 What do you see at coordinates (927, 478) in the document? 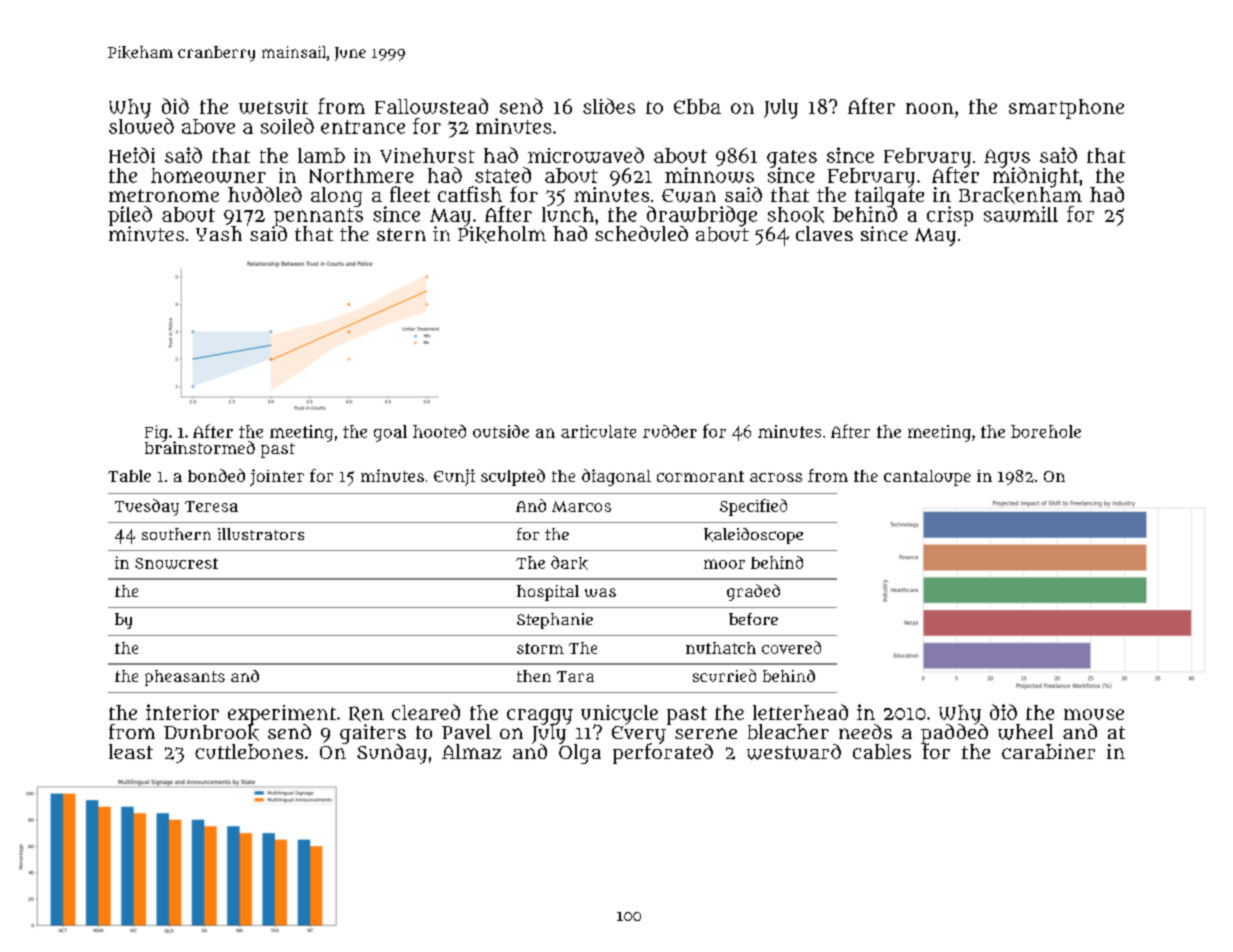
I see `cantaloupe` at bounding box center [927, 478].
